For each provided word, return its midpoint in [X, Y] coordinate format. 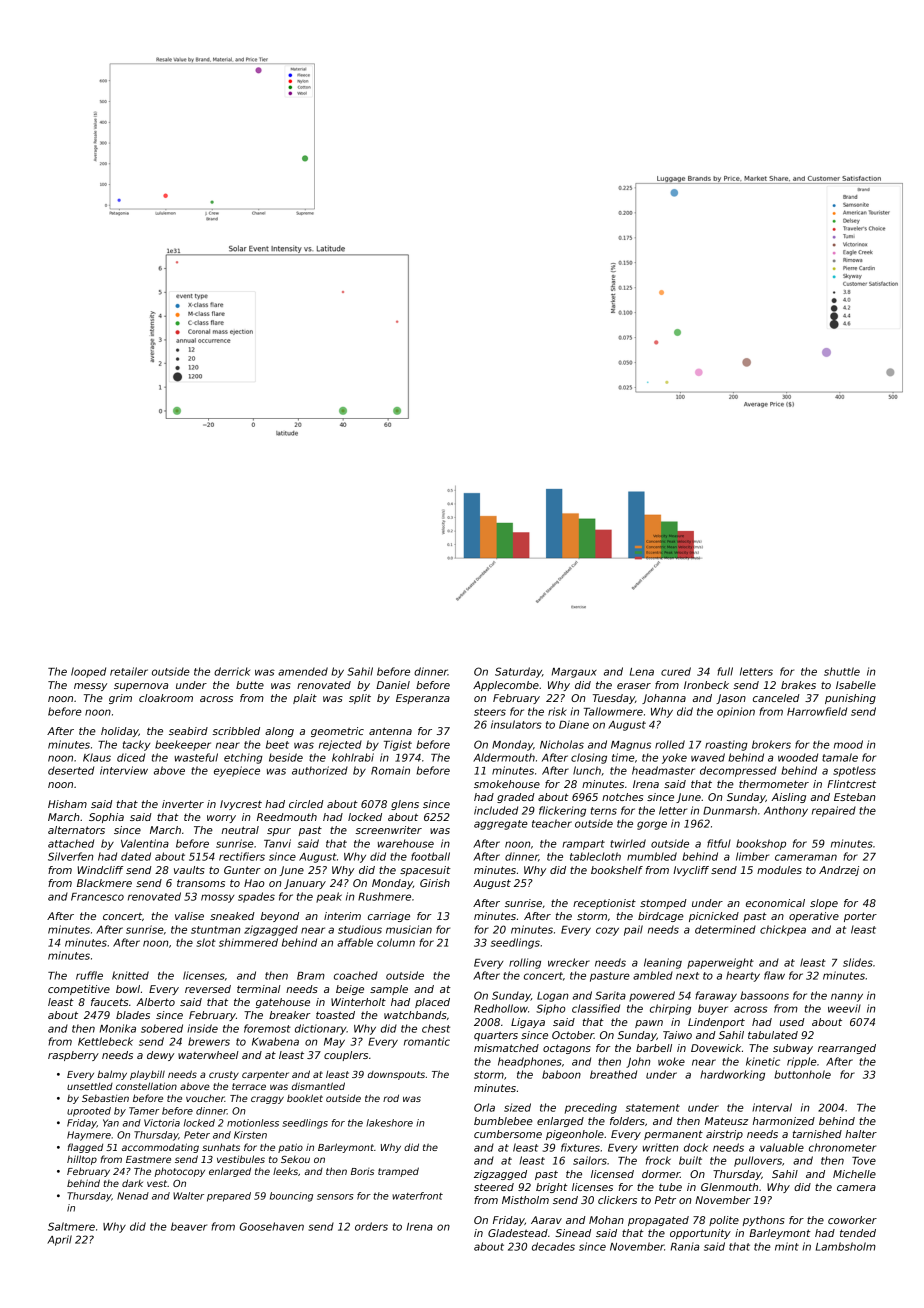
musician [409, 929]
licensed [612, 1174]
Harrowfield [817, 711]
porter [860, 917]
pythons [763, 1221]
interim [342, 916]
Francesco [97, 897]
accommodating [160, 1148]
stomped [663, 904]
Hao [254, 883]
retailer [129, 671]
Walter [188, 1196]
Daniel [393, 685]
